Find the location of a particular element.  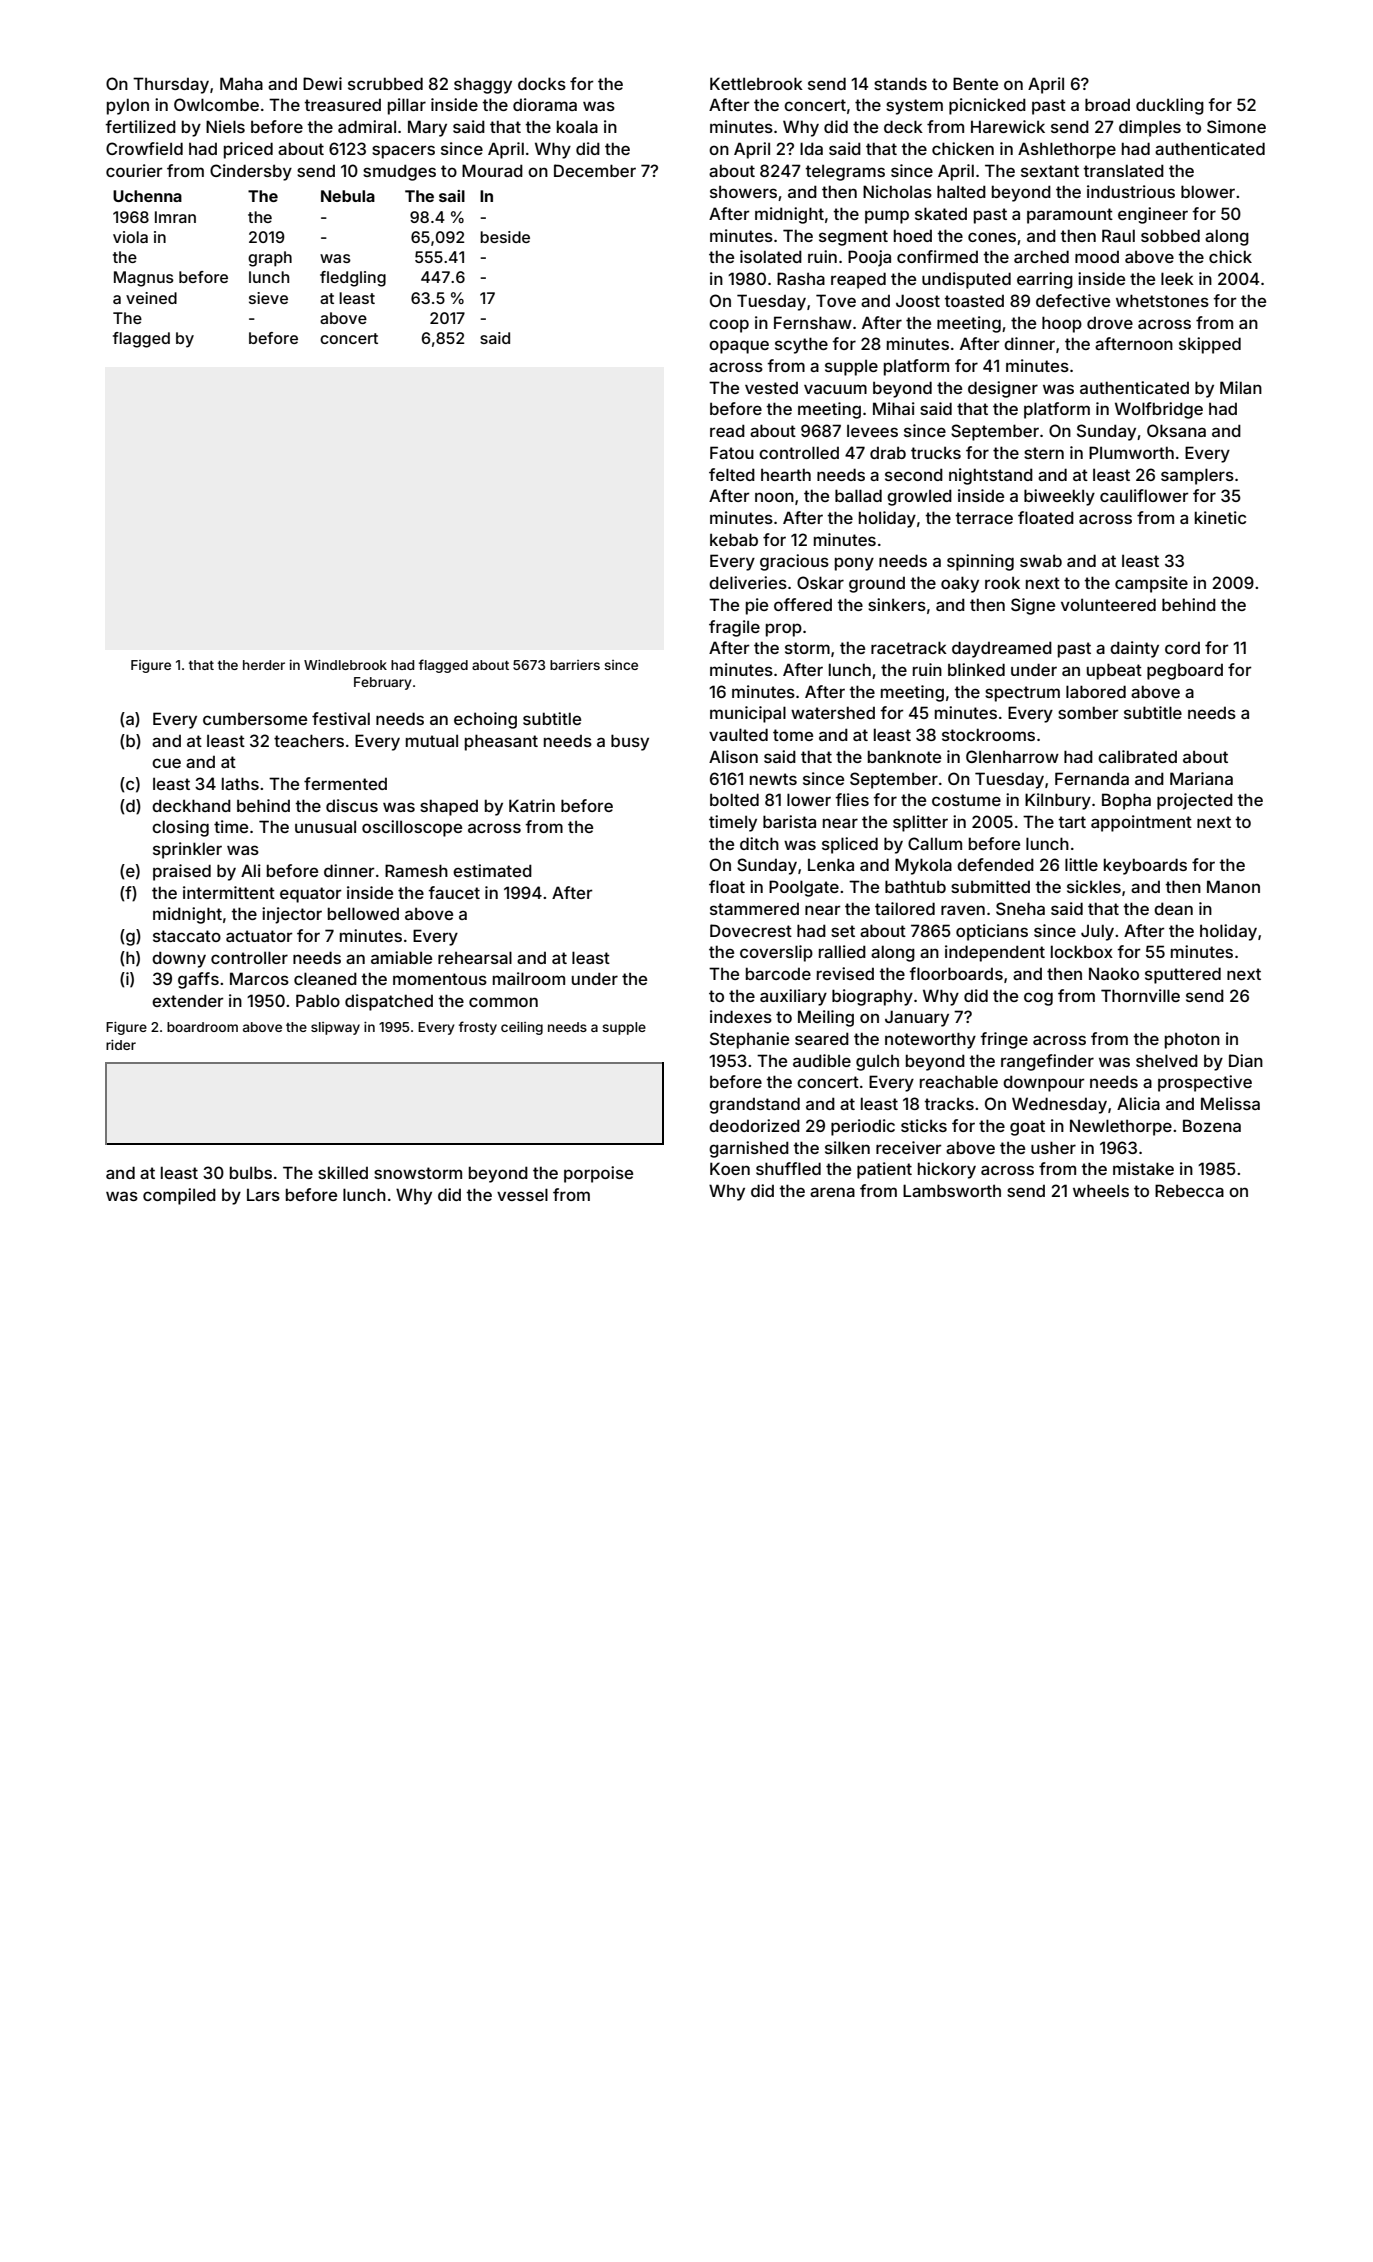

garnished is located at coordinates (749, 1149).
